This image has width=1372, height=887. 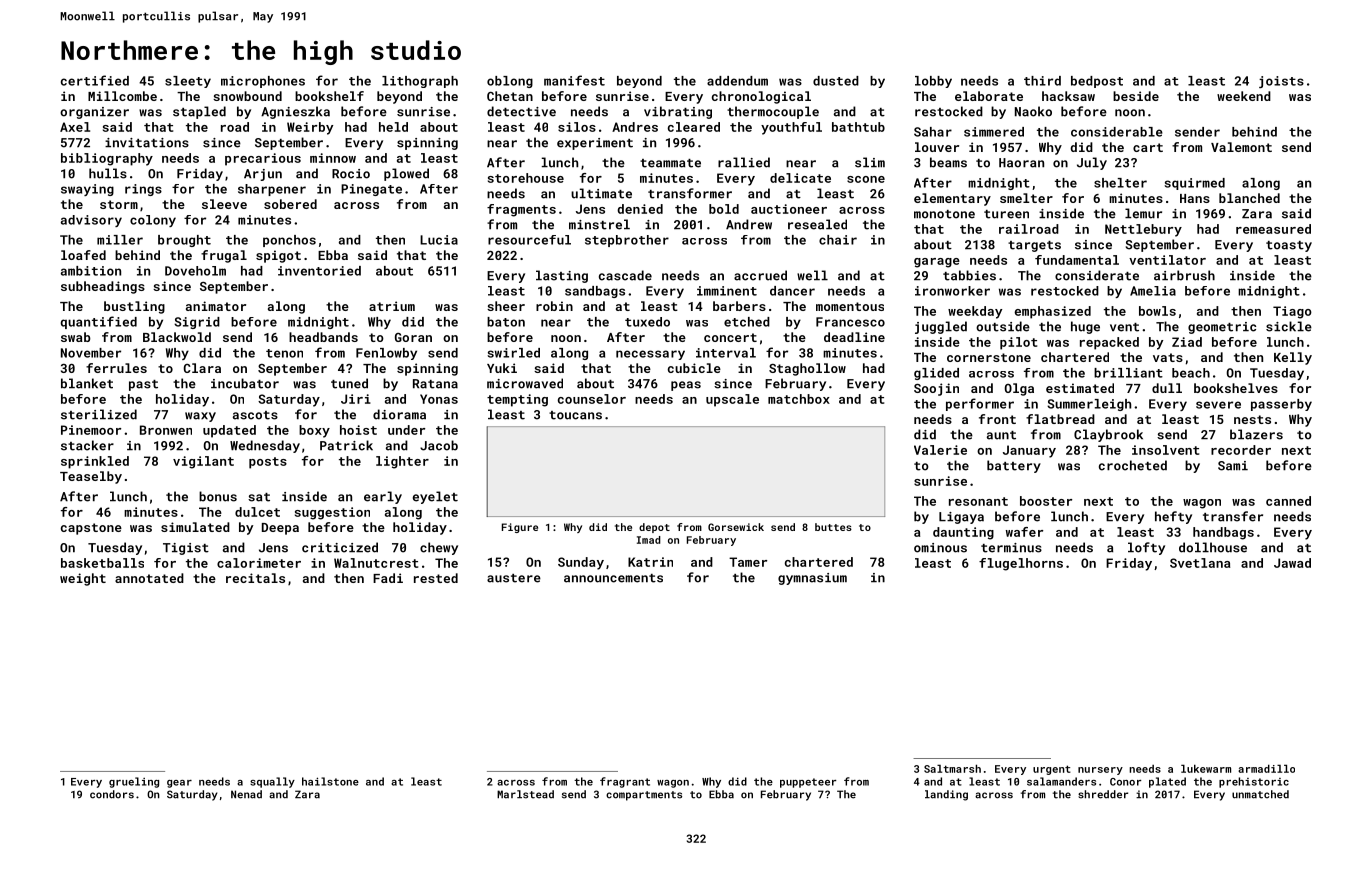 What do you see at coordinates (933, 82) in the image?
I see `lobby` at bounding box center [933, 82].
